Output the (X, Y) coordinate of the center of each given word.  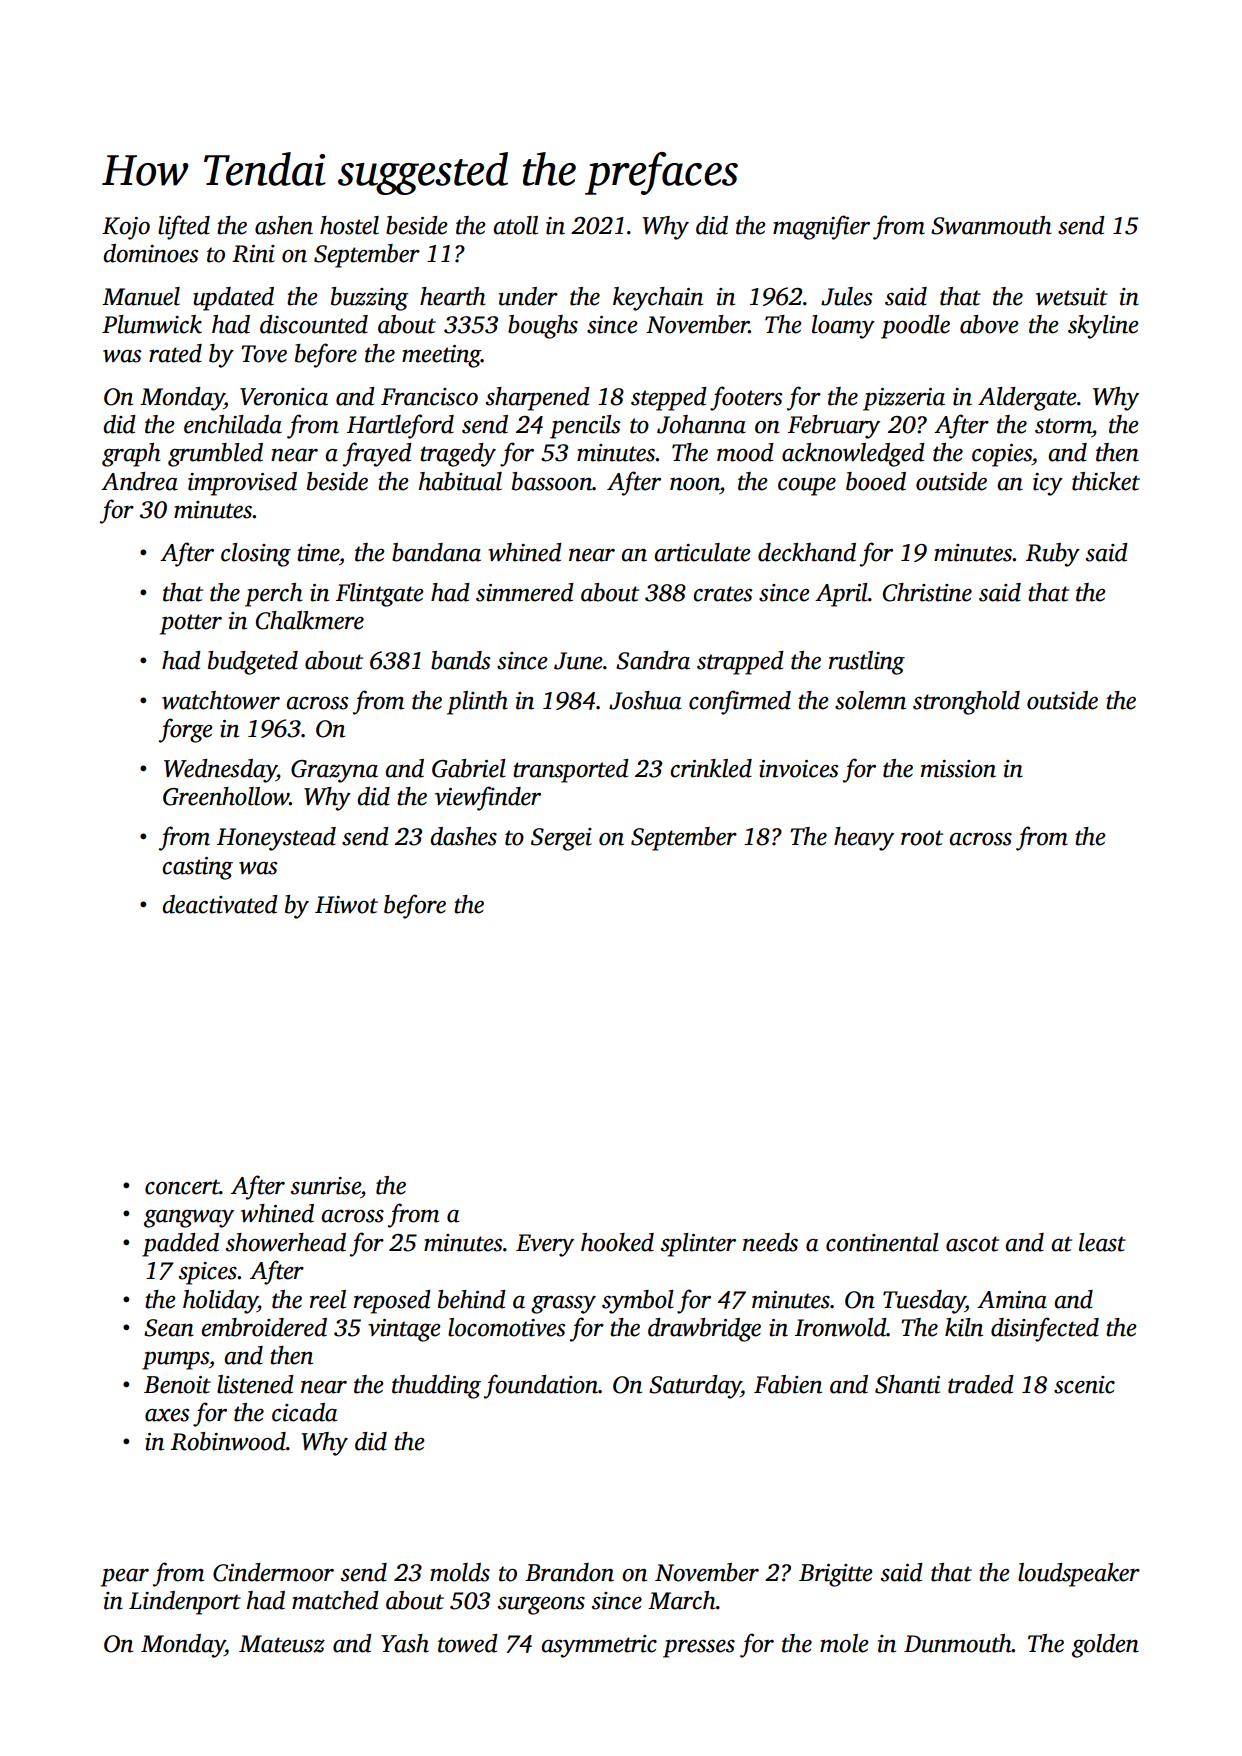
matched (335, 1600)
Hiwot (346, 905)
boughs (543, 327)
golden (1105, 1646)
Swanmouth (991, 225)
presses (699, 1648)
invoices (799, 769)
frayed (377, 454)
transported (571, 771)
